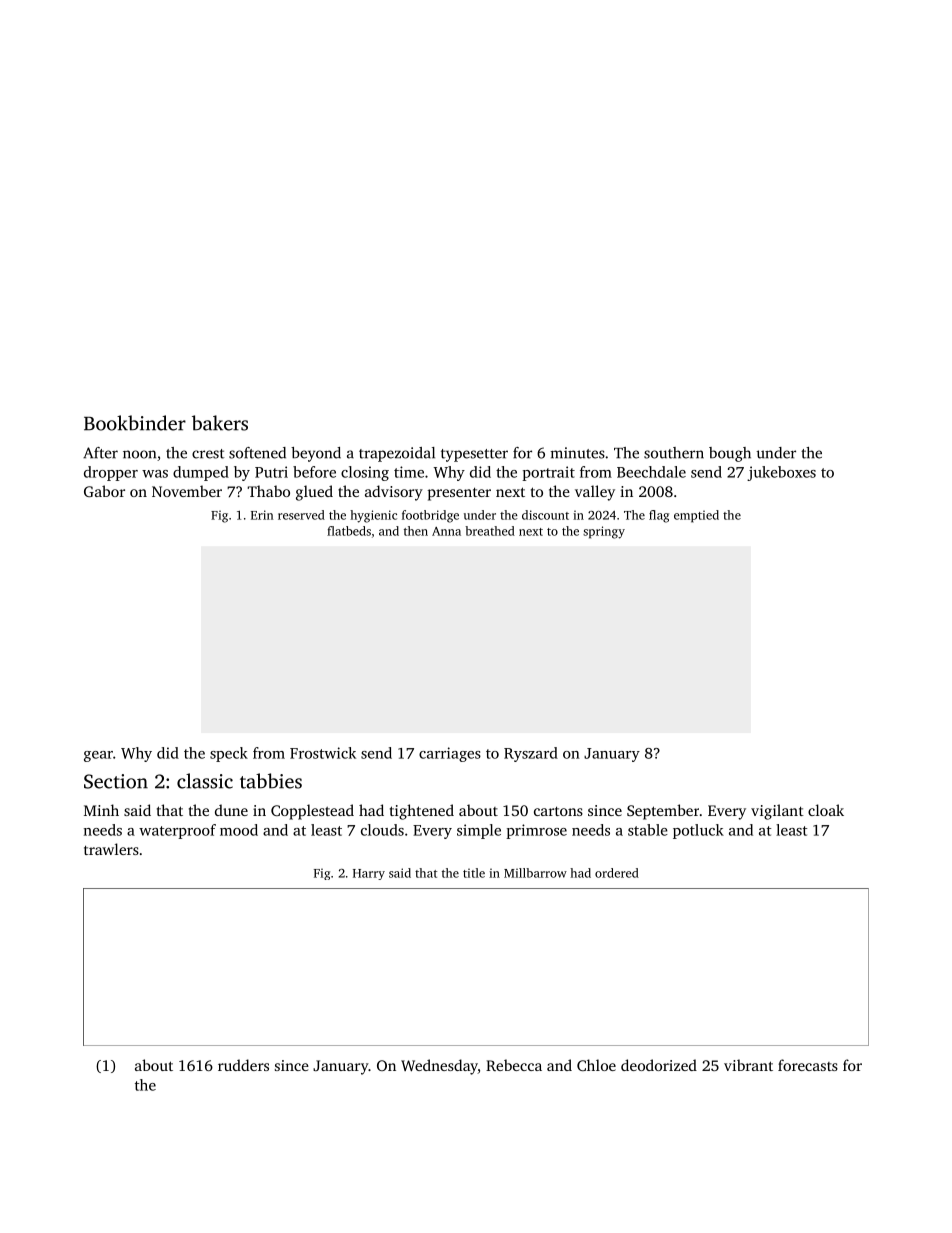 Image resolution: width=952 pixels, height=1233 pixels. Describe the element at coordinates (826, 810) in the page. I see `cloak` at that location.
